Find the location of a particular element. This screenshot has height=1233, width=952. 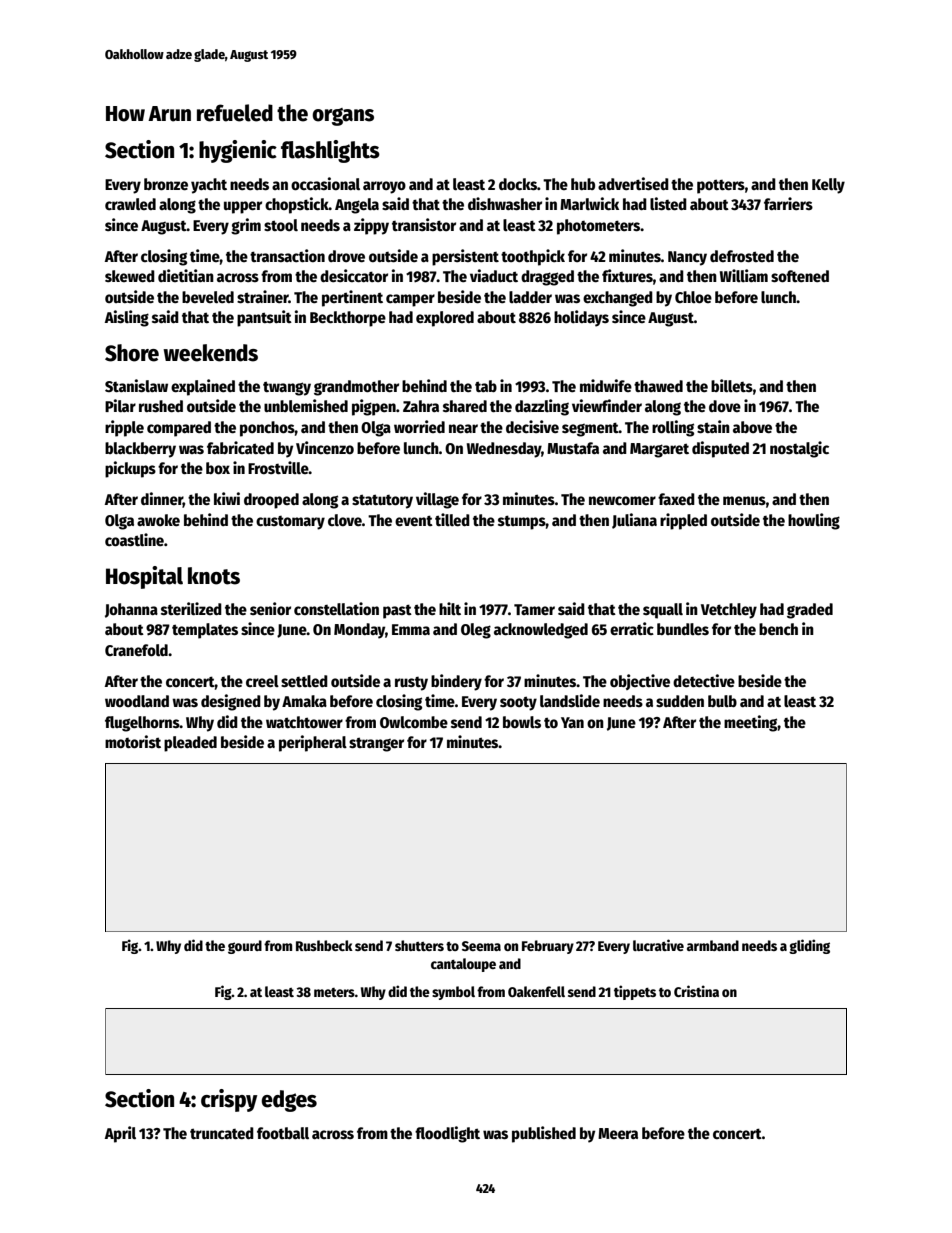

pleaded is located at coordinates (190, 744).
